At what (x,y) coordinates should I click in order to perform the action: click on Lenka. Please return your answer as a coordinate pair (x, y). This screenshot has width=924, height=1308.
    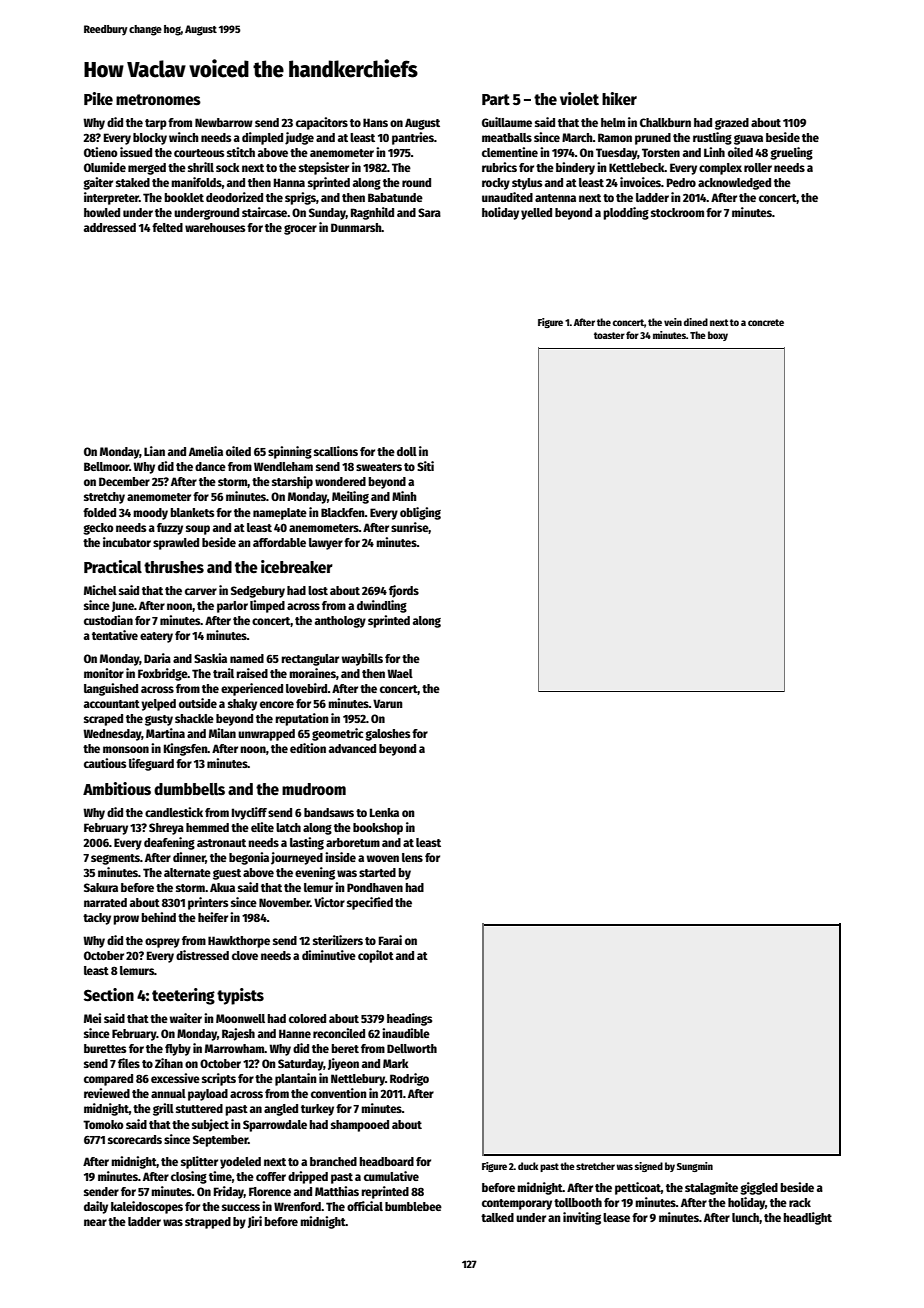
    Looking at the image, I should click on (384, 812).
